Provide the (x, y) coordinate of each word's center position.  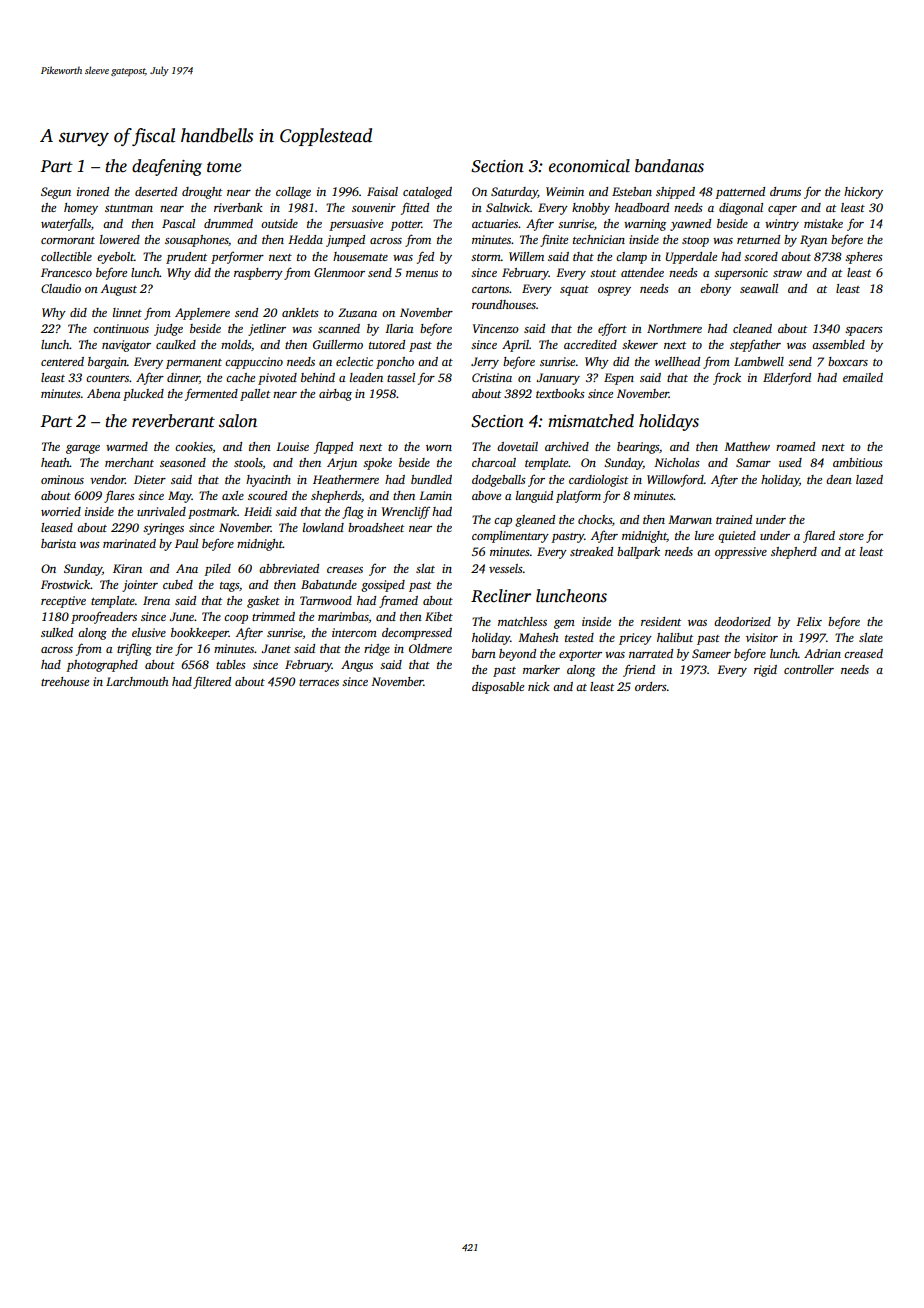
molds (236, 344)
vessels (506, 568)
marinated (129, 543)
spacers (864, 331)
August (119, 290)
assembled (838, 344)
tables (231, 664)
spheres (864, 258)
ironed (93, 191)
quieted (737, 537)
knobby (591, 209)
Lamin (435, 495)
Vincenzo (496, 328)
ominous (62, 479)
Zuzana (357, 312)
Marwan (690, 519)
